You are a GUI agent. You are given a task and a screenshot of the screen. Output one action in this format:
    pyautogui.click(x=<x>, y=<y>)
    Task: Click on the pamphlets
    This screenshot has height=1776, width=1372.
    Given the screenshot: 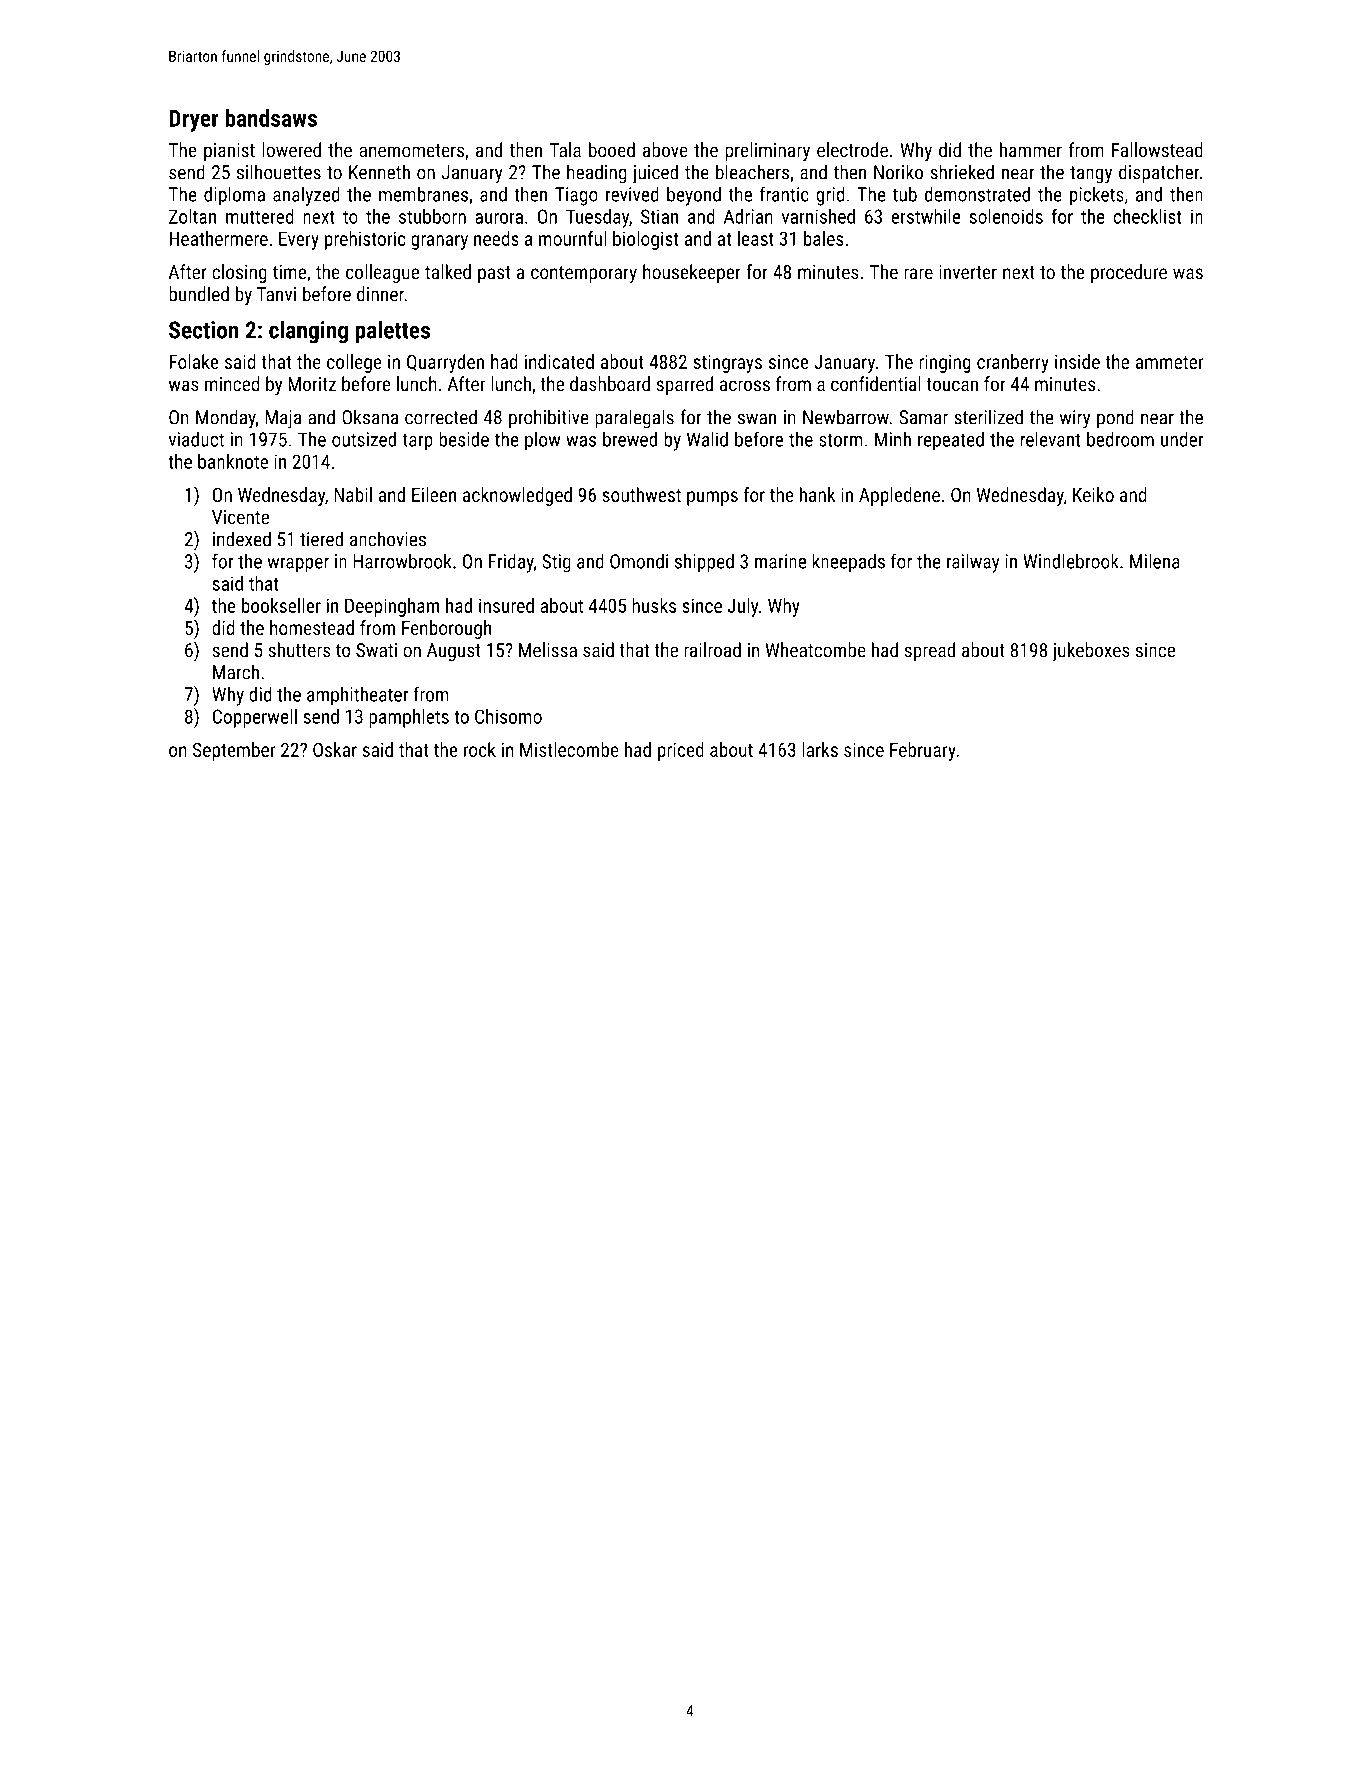 What is the action you would take?
    pyautogui.click(x=409, y=718)
